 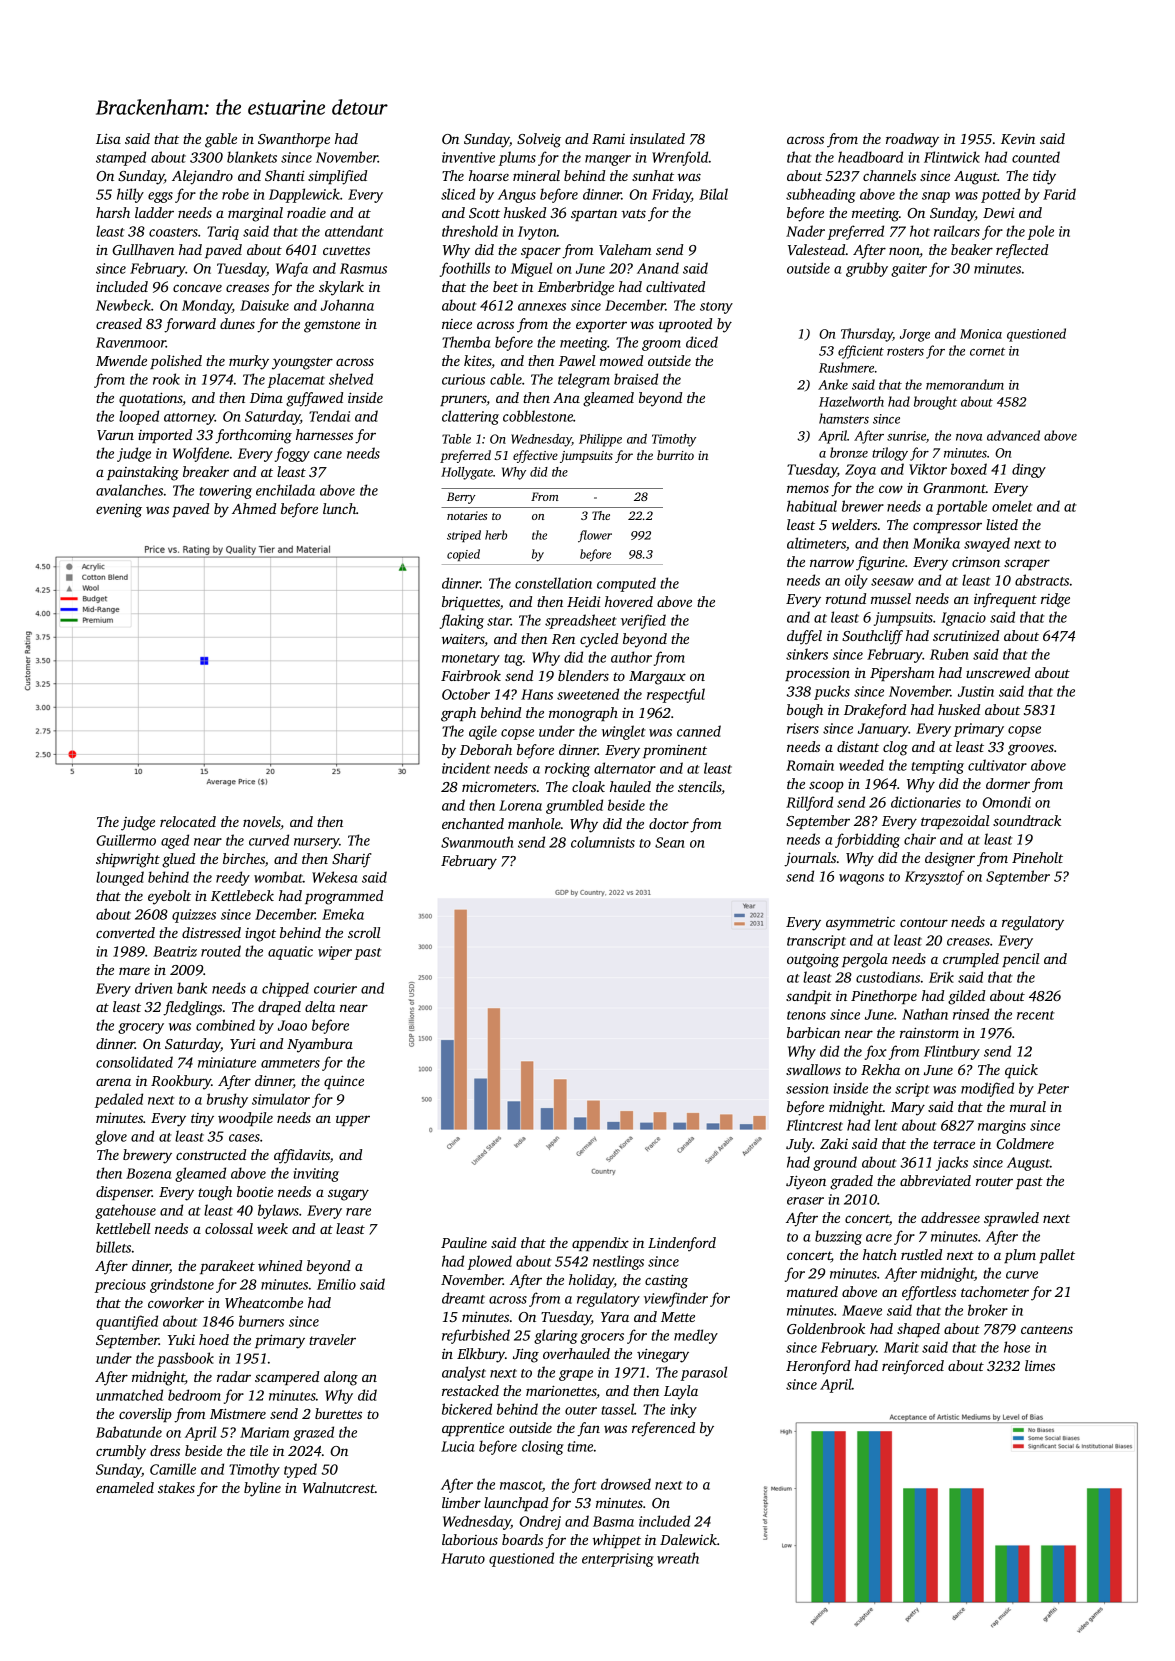 I want to click on gable, so click(x=221, y=140).
